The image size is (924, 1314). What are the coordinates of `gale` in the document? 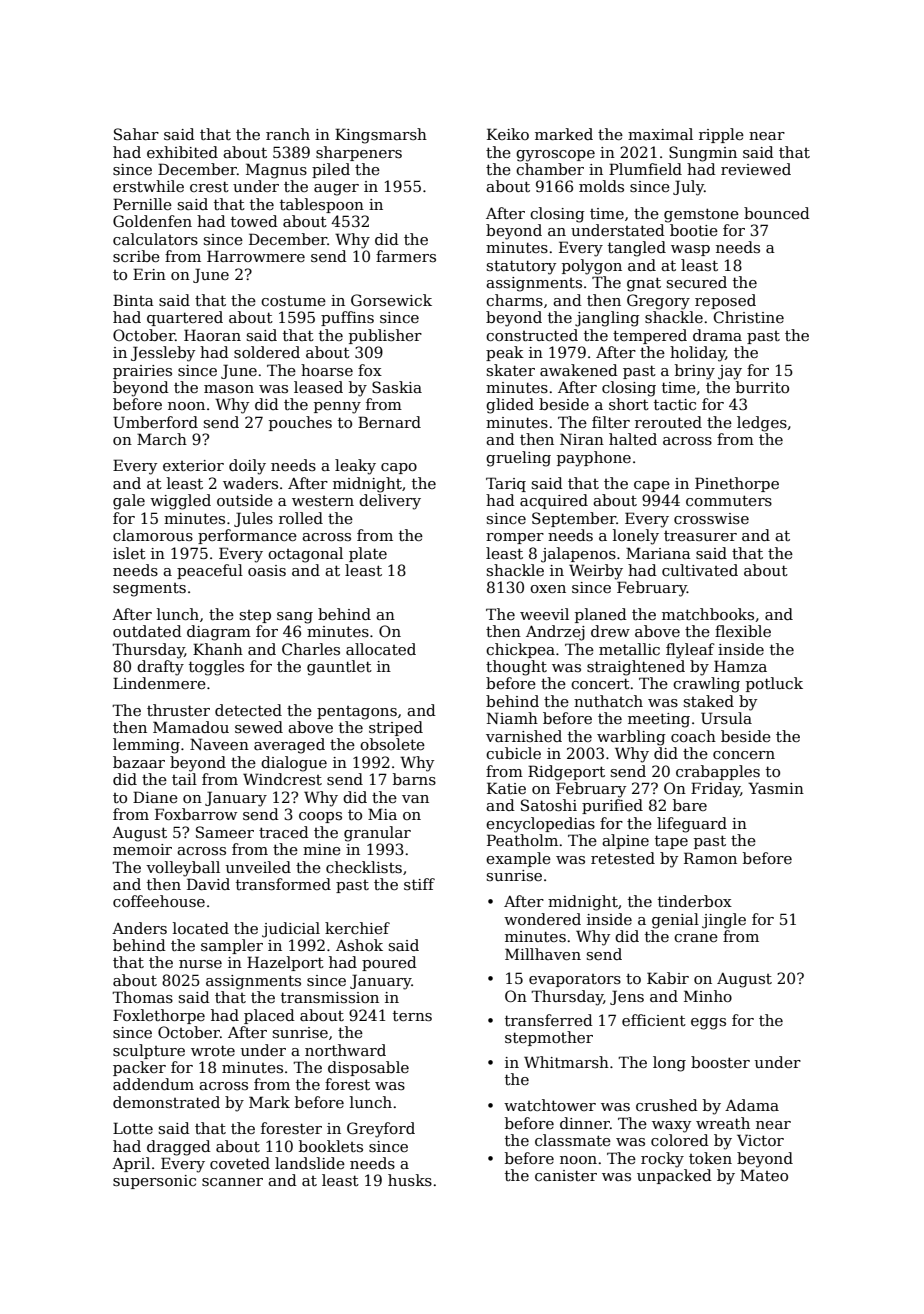 It's located at (129, 502).
